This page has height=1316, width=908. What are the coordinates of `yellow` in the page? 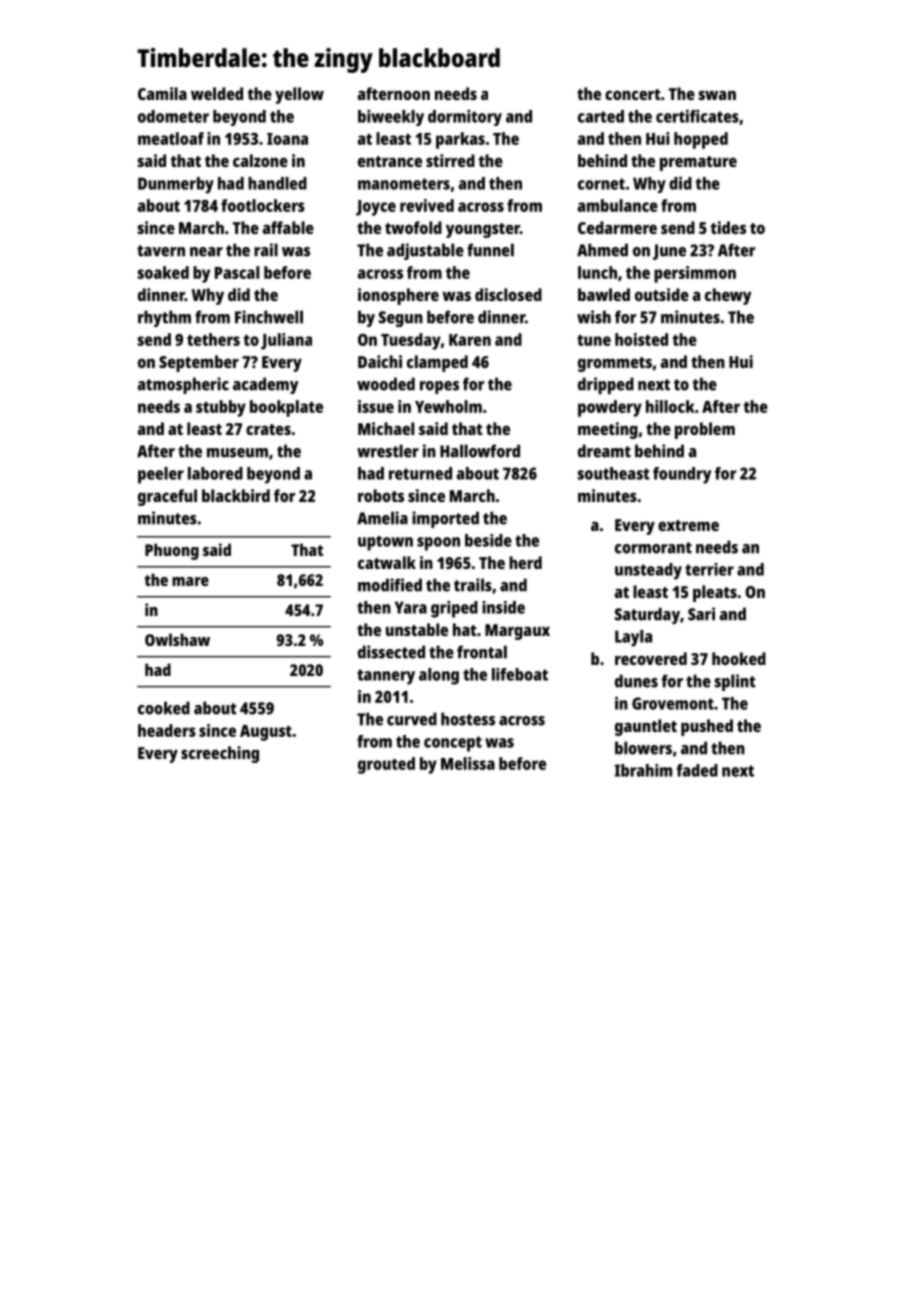 It's located at (299, 95).
